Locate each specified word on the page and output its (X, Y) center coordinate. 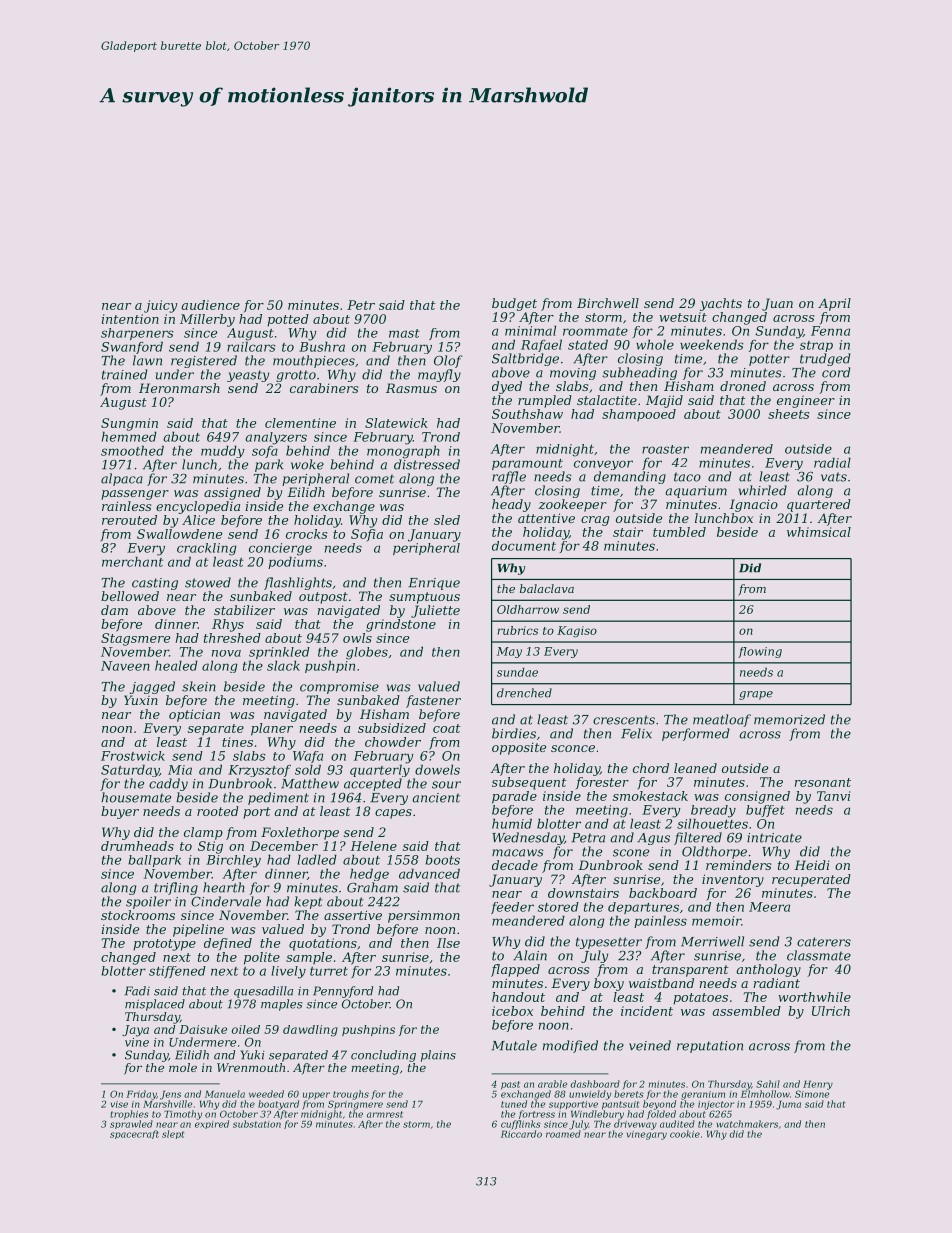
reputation (710, 1047)
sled (447, 520)
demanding (630, 477)
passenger (135, 495)
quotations (323, 944)
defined (228, 944)
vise (119, 1104)
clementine (300, 423)
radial (832, 462)
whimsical (819, 532)
